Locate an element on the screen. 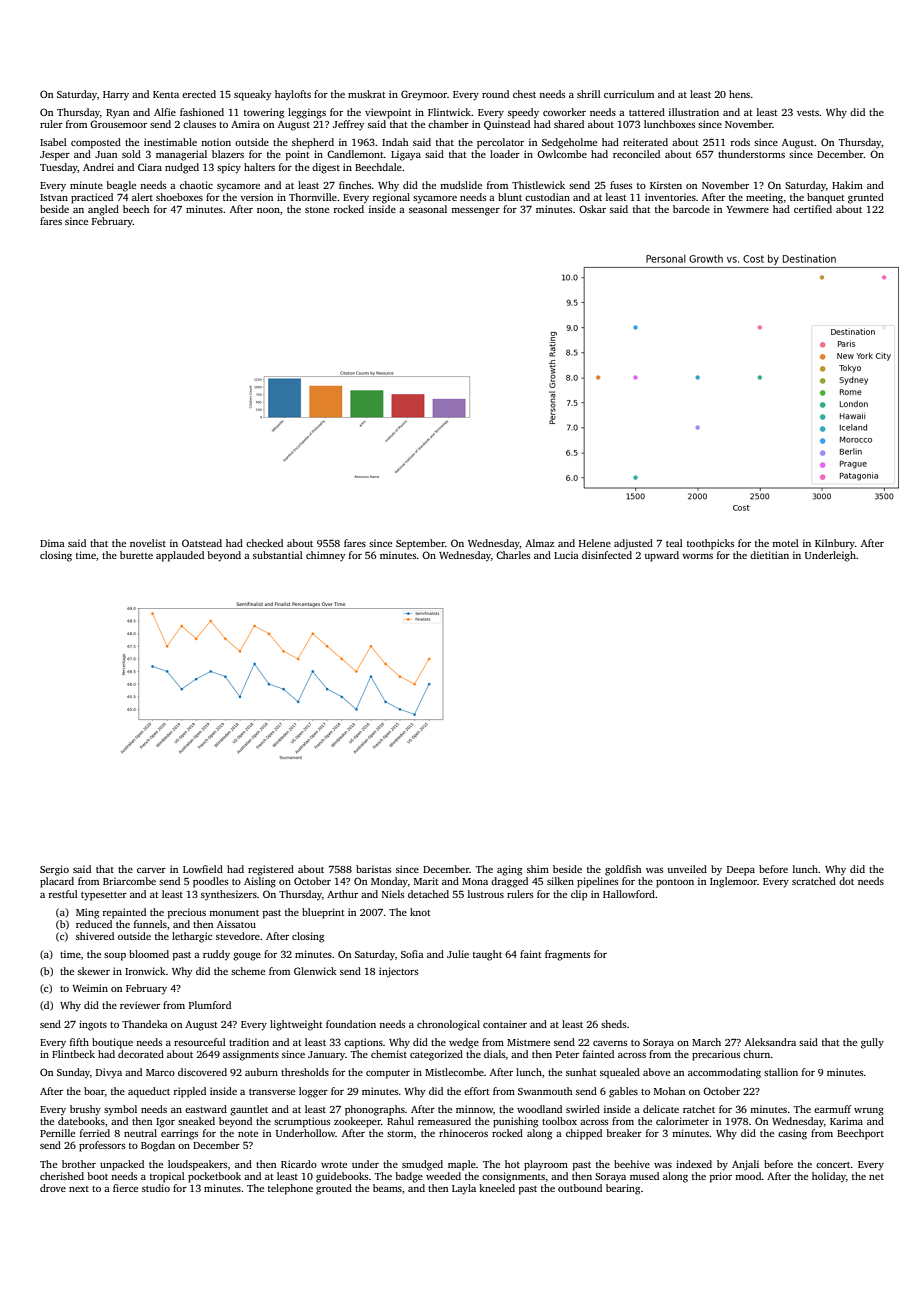 The height and width of the screenshot is (1308, 924). noon is located at coordinates (268, 210).
